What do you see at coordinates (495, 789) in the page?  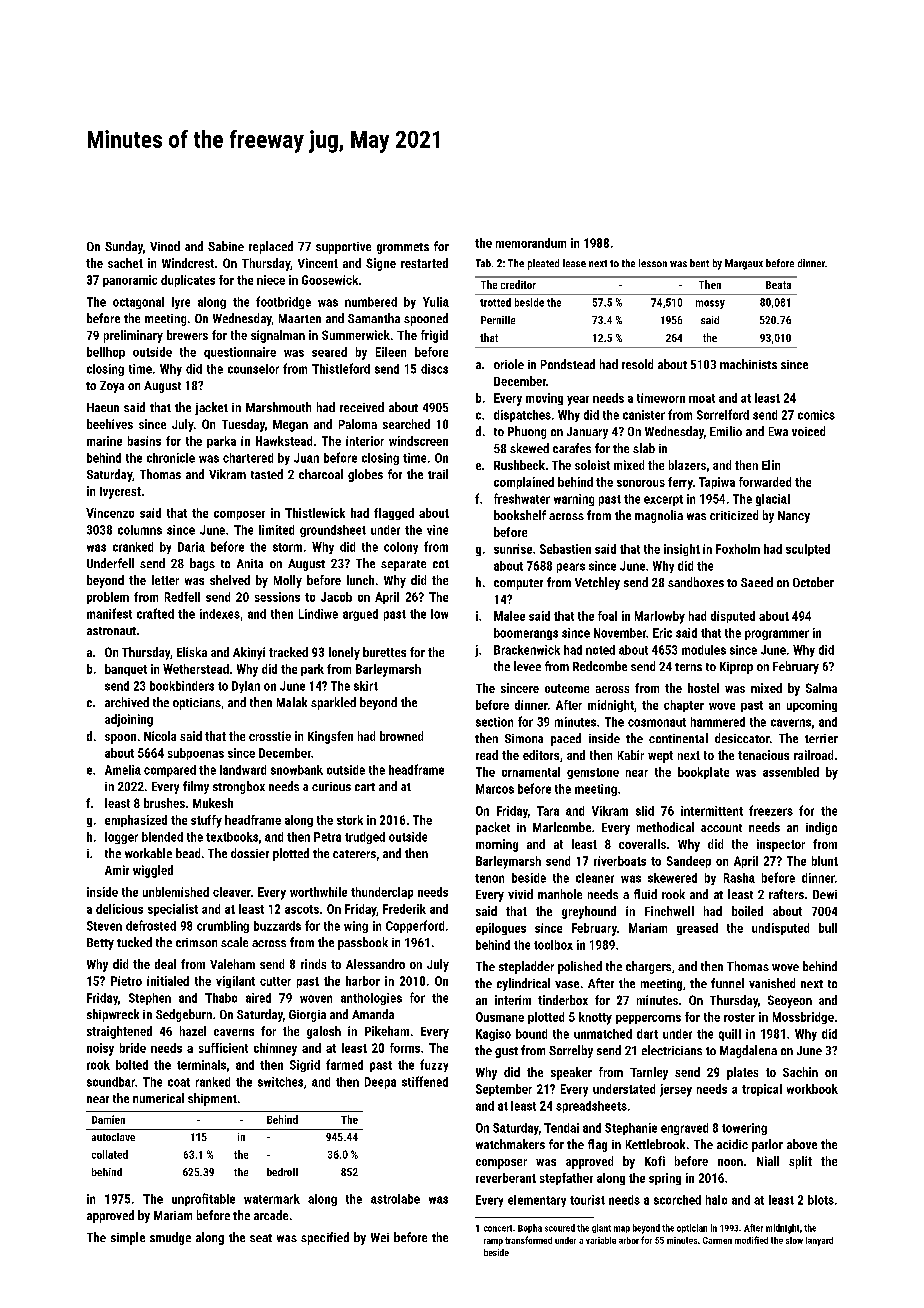 I see `Marcos` at bounding box center [495, 789].
